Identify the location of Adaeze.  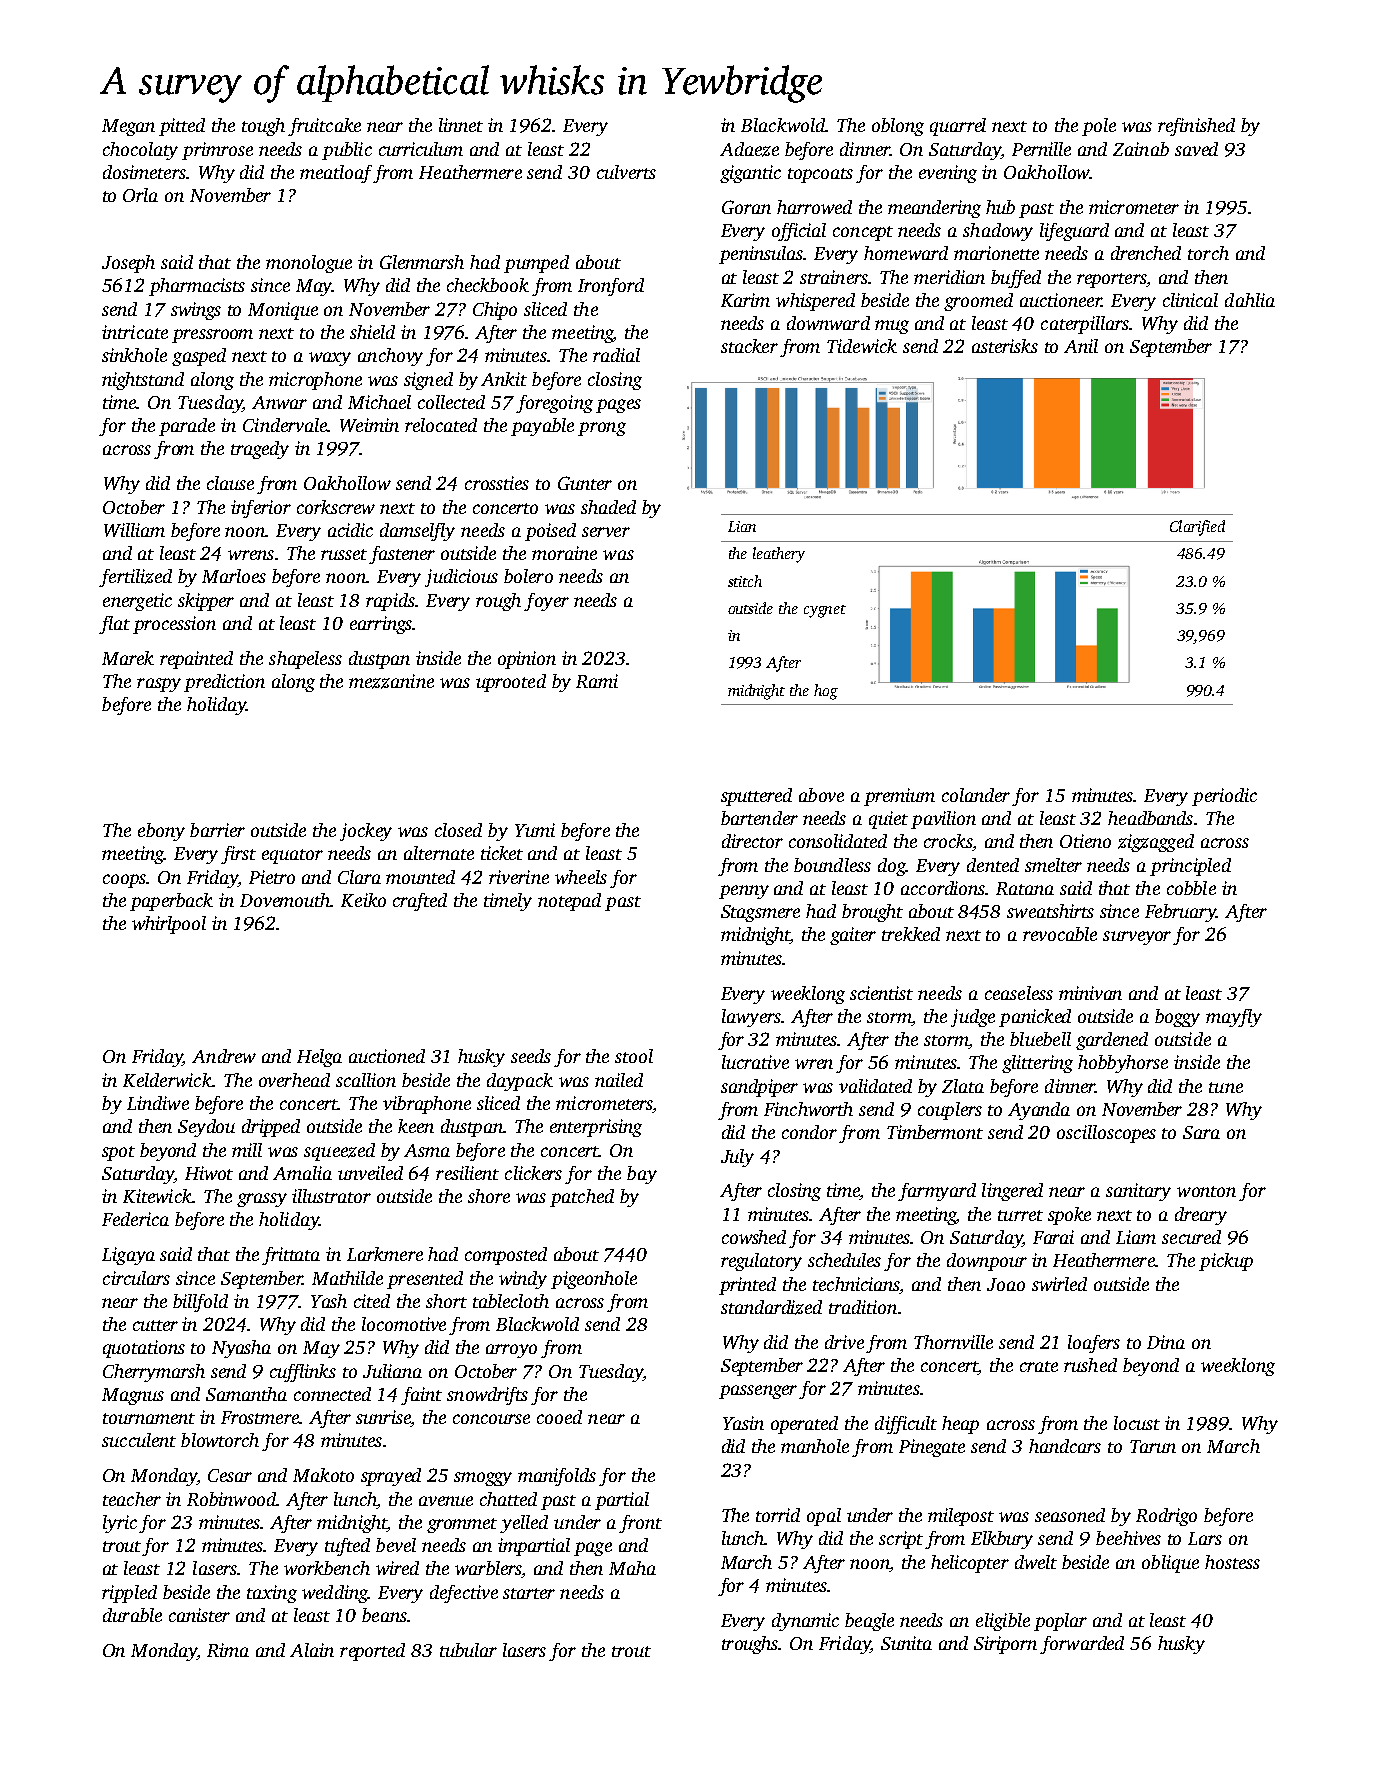
(749, 149).
